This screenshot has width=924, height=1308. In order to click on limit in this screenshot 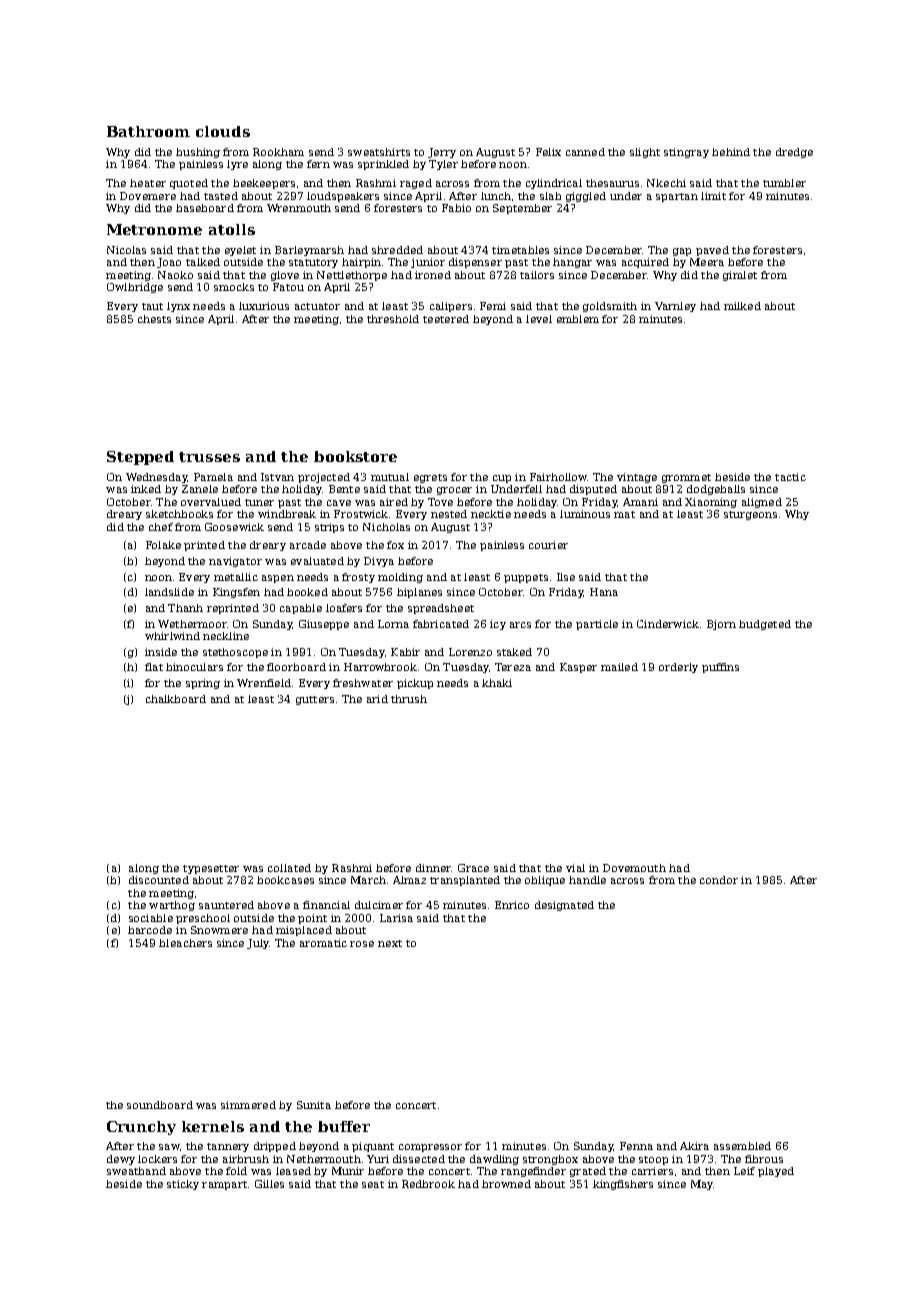, I will do `click(713, 196)`.
